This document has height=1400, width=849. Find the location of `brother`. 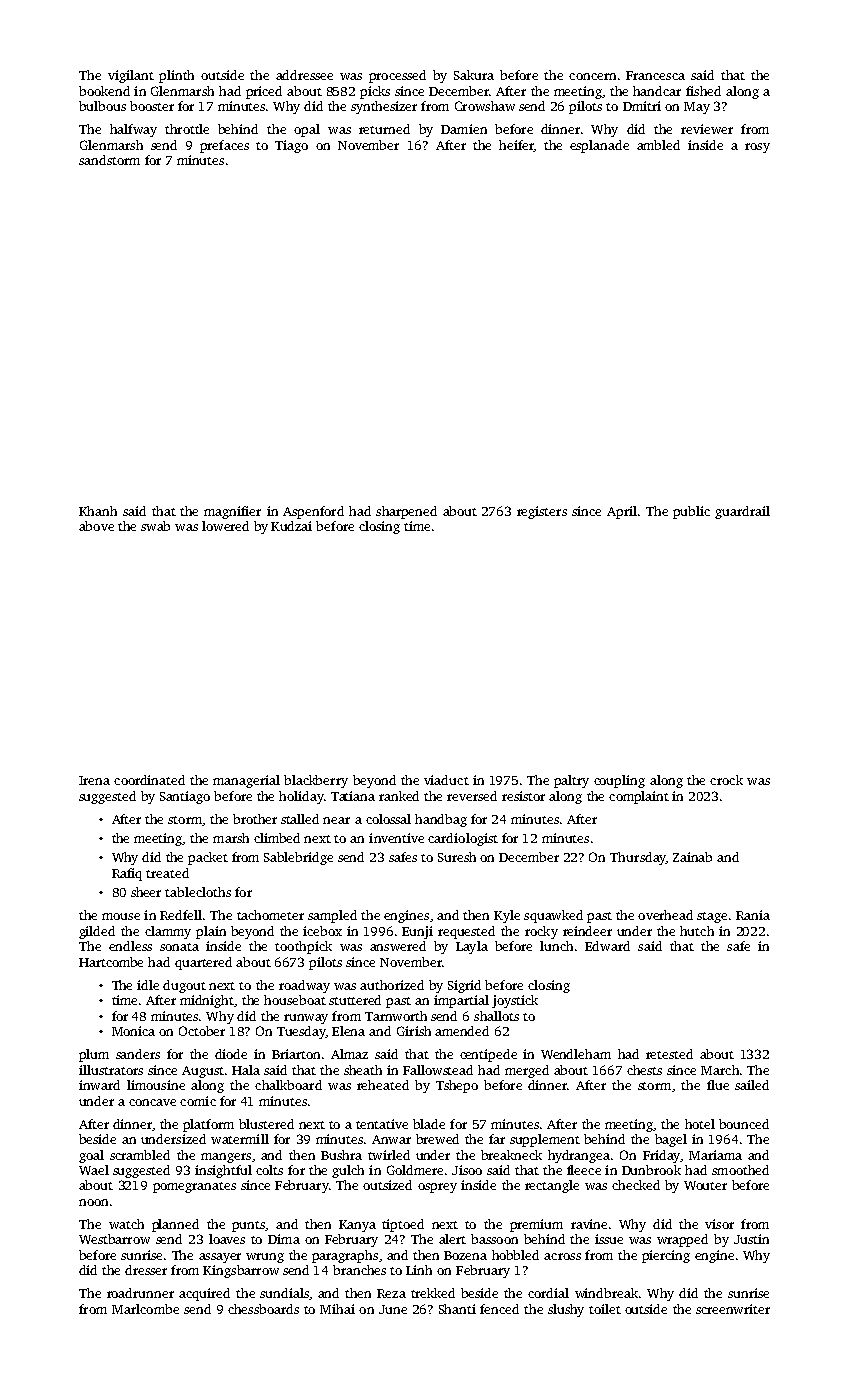

brother is located at coordinates (255, 819).
